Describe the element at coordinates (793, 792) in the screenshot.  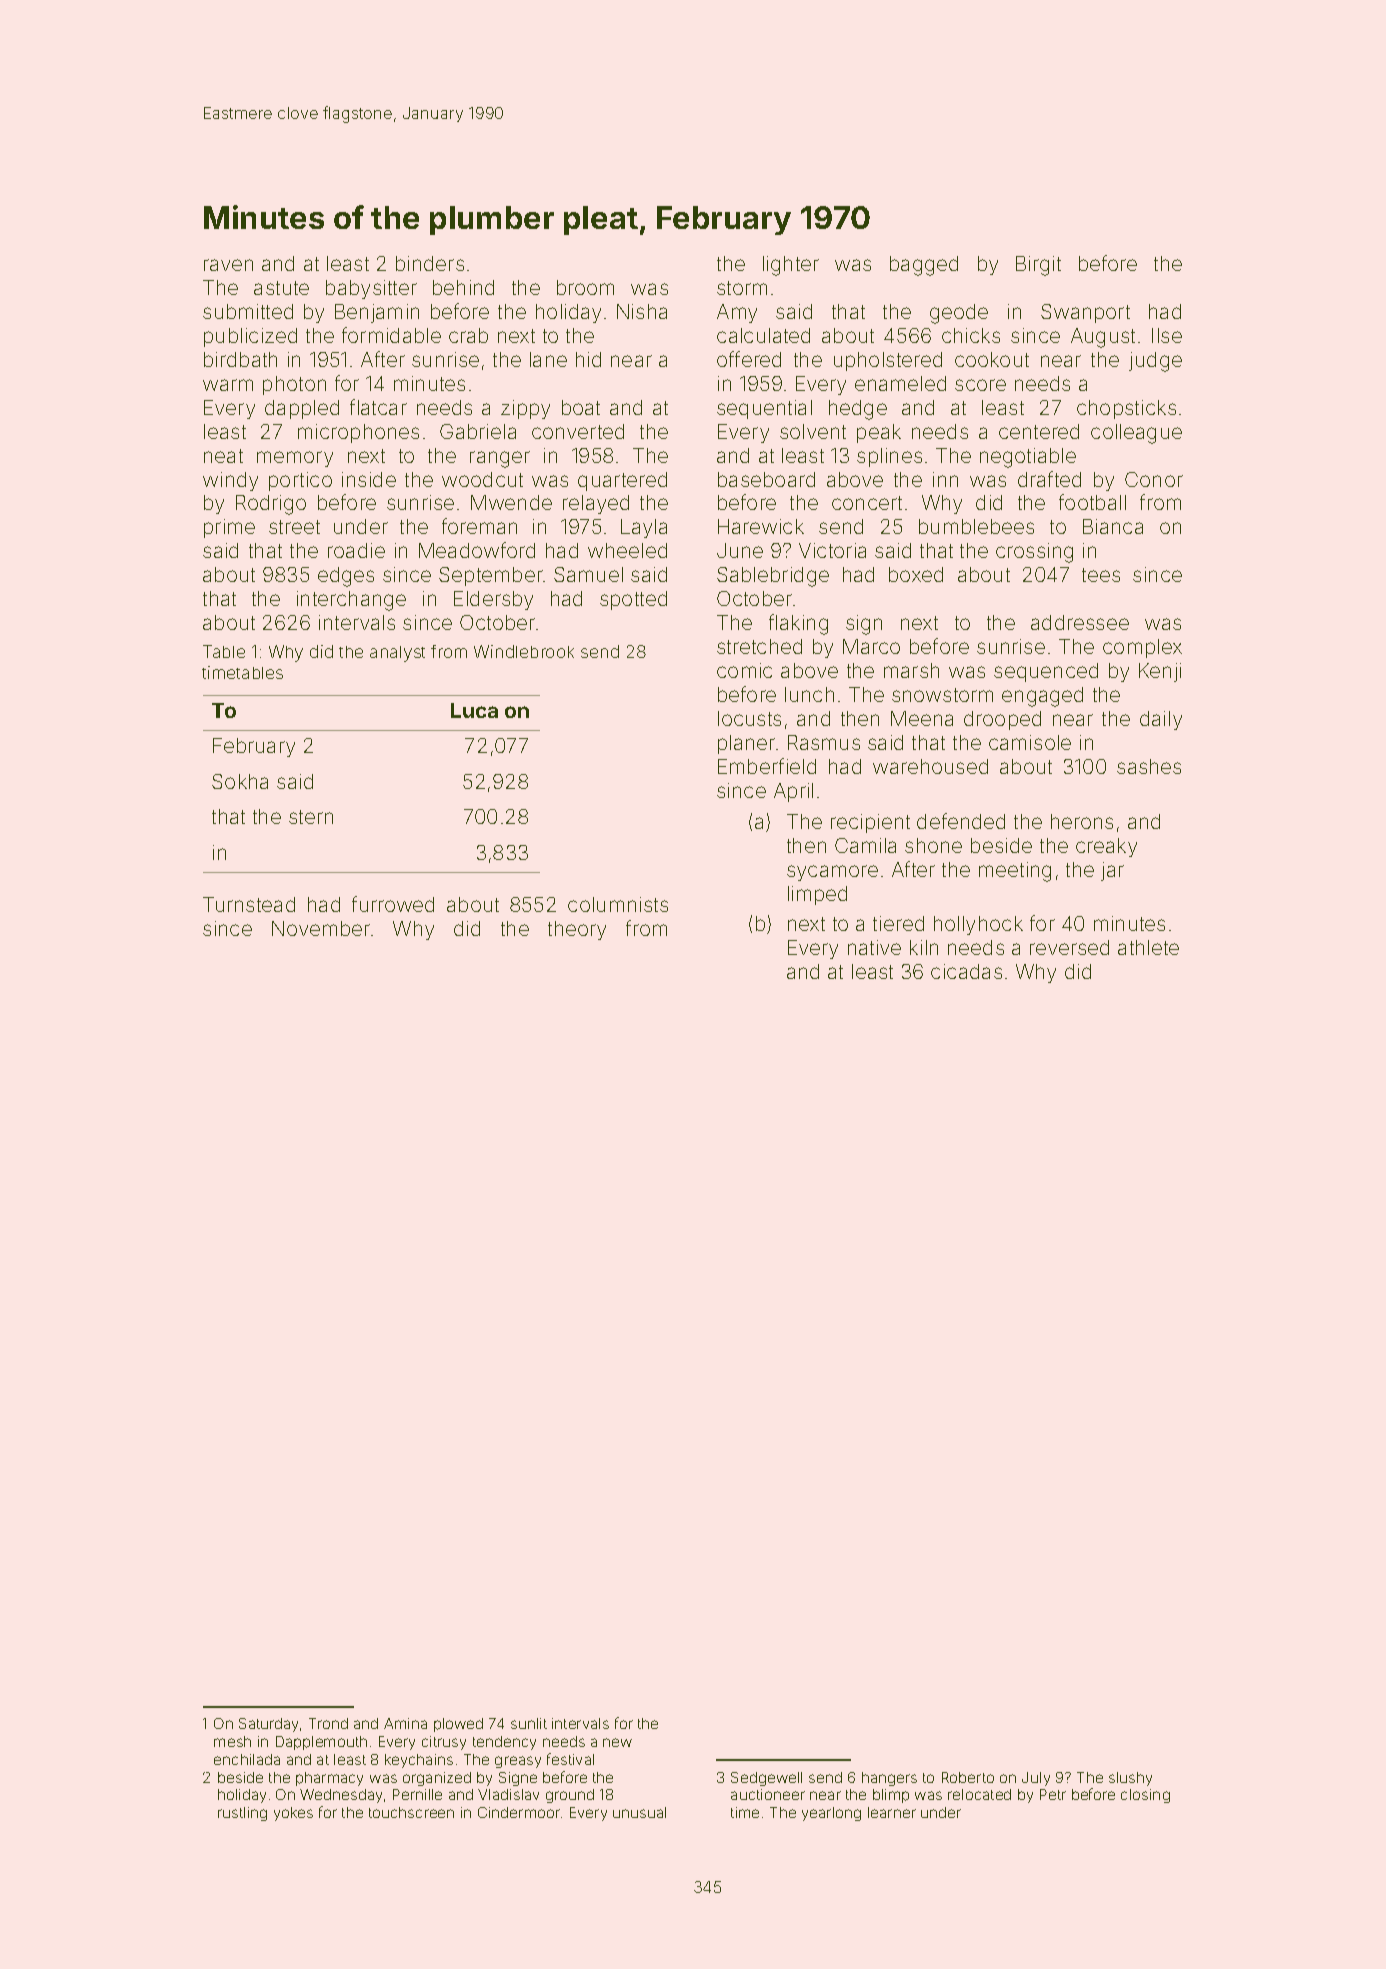
I see `April` at that location.
